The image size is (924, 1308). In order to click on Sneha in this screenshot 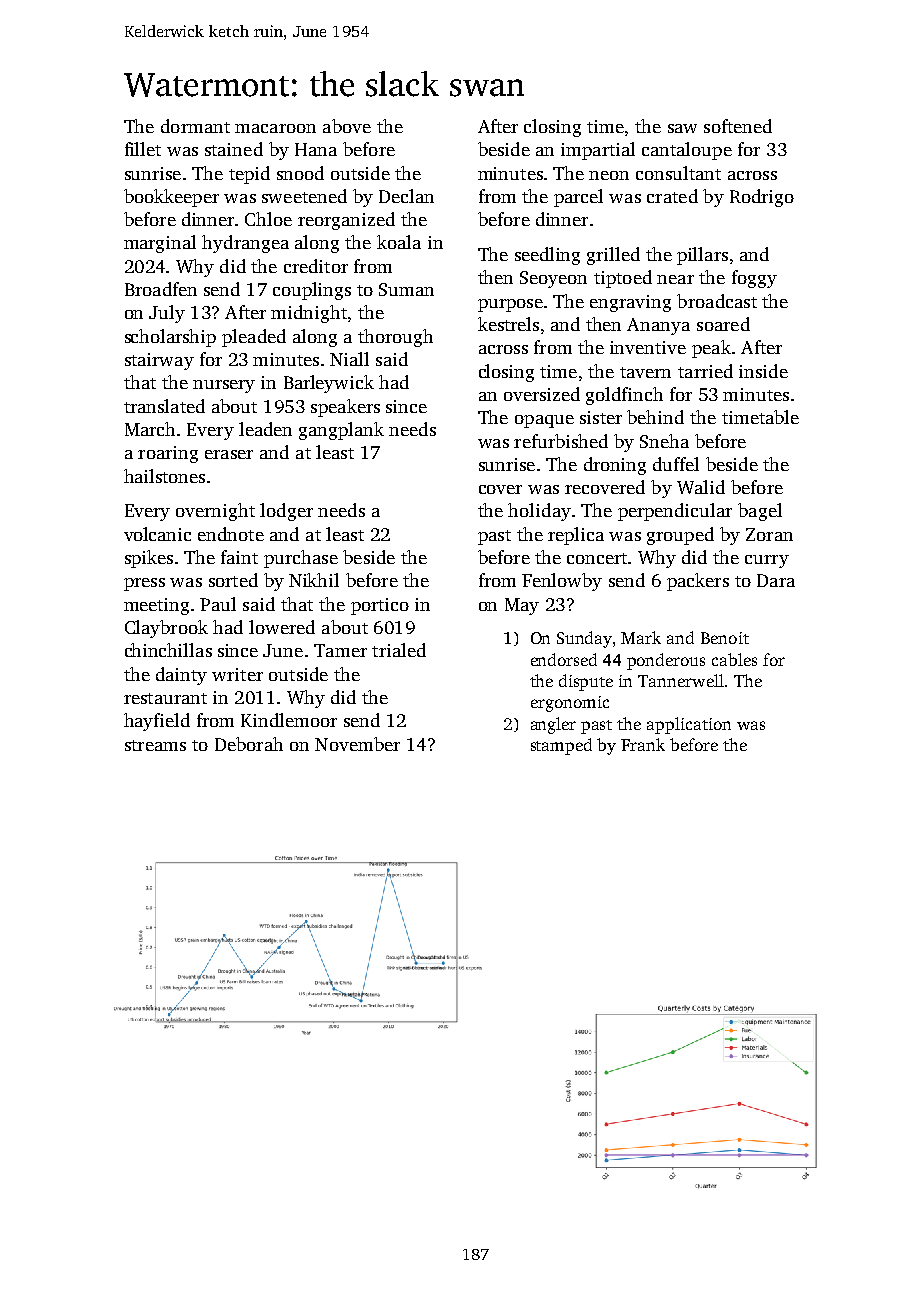, I will do `click(664, 441)`.
